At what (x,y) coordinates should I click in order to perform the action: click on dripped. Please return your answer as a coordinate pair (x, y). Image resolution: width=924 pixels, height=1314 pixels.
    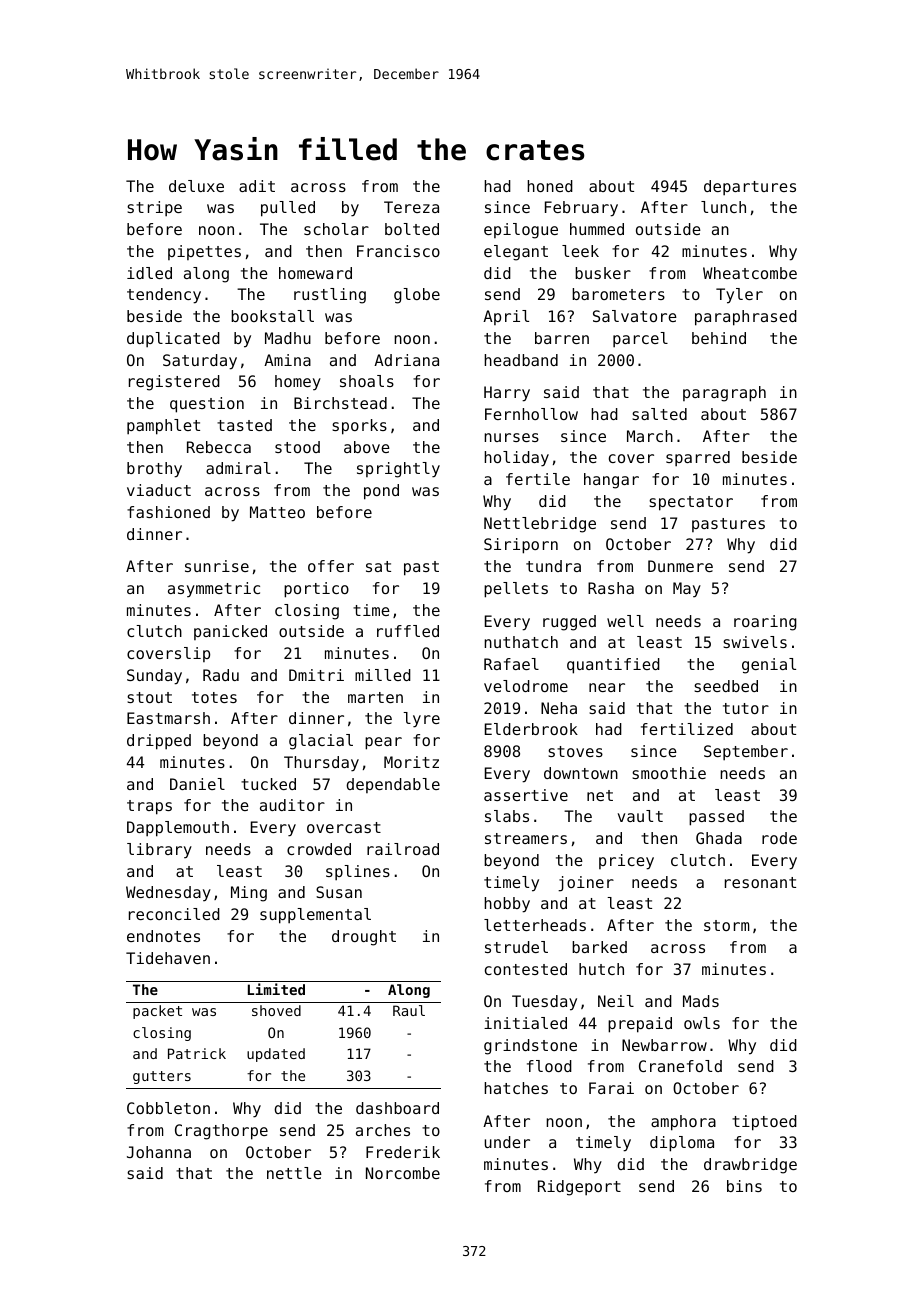
    Looking at the image, I should click on (159, 742).
